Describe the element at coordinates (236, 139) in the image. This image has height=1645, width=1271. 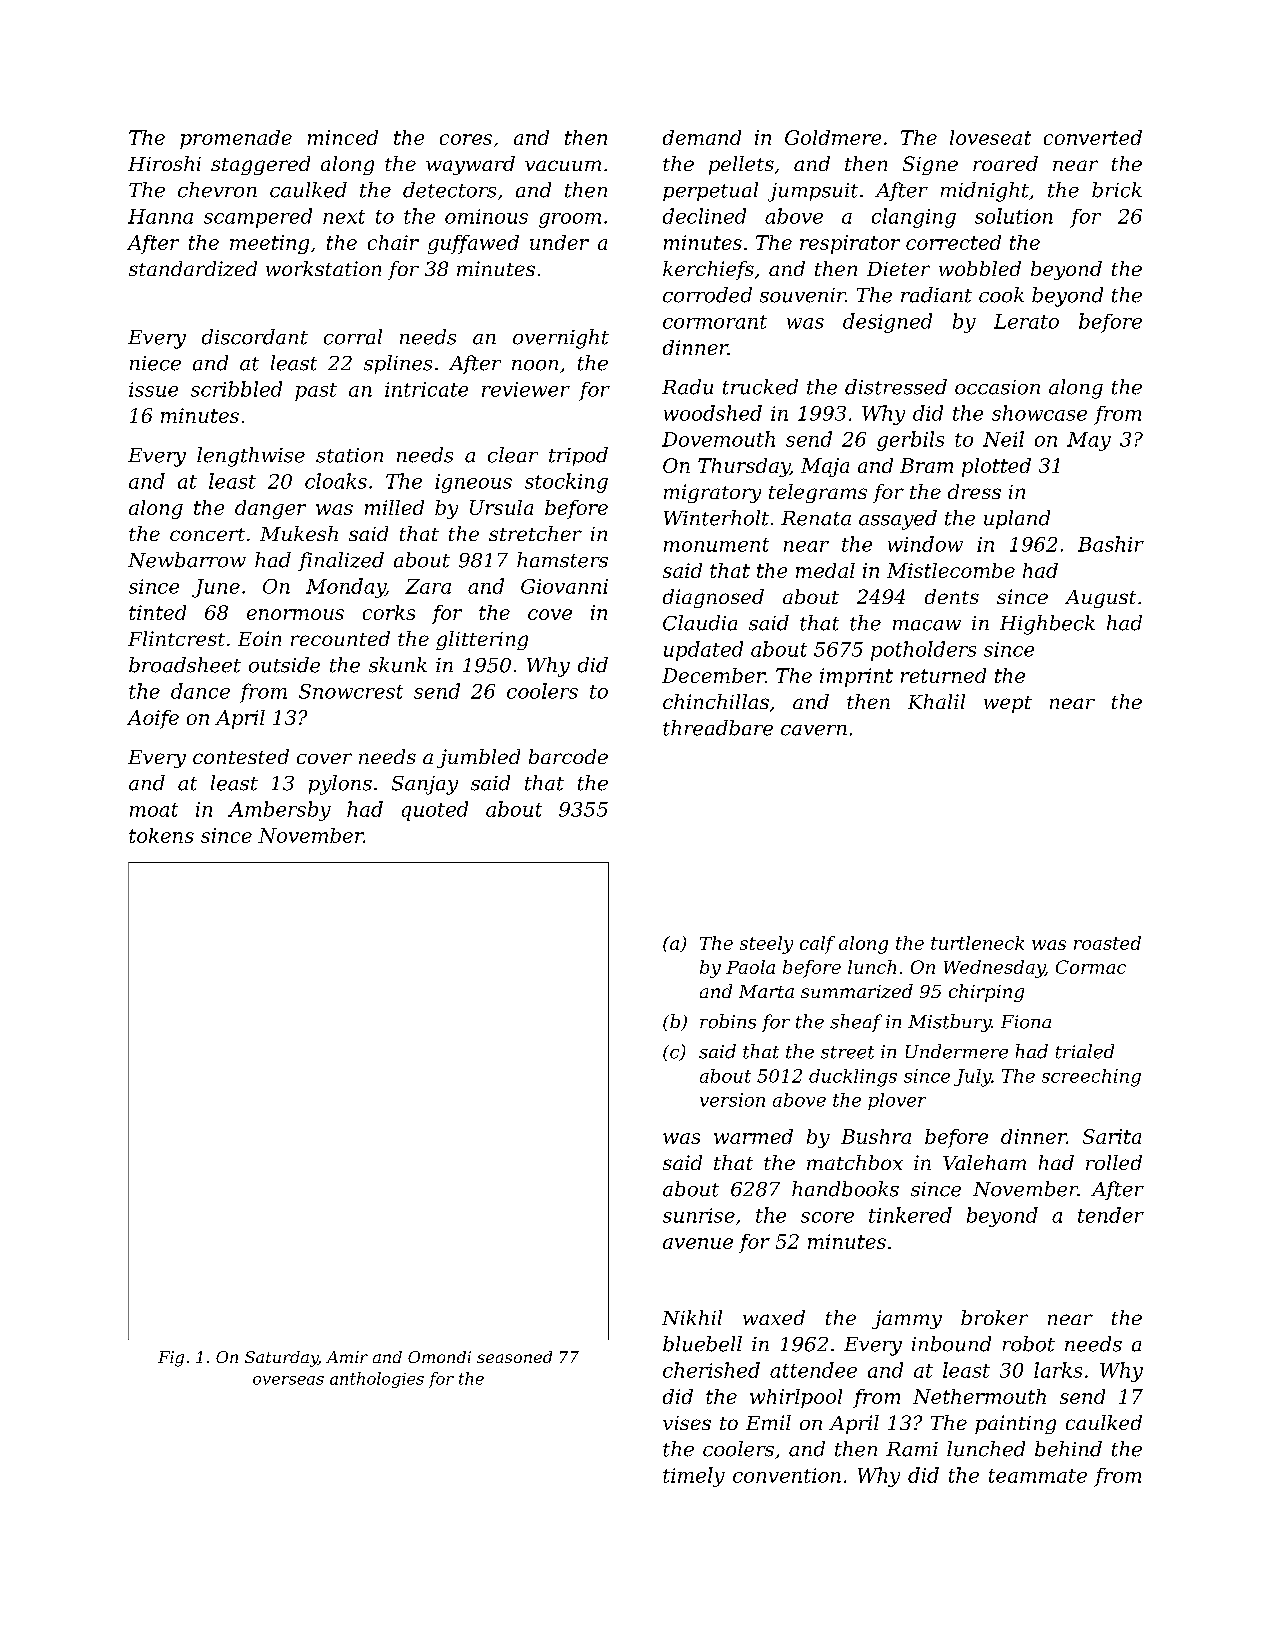
I see `promenade` at that location.
